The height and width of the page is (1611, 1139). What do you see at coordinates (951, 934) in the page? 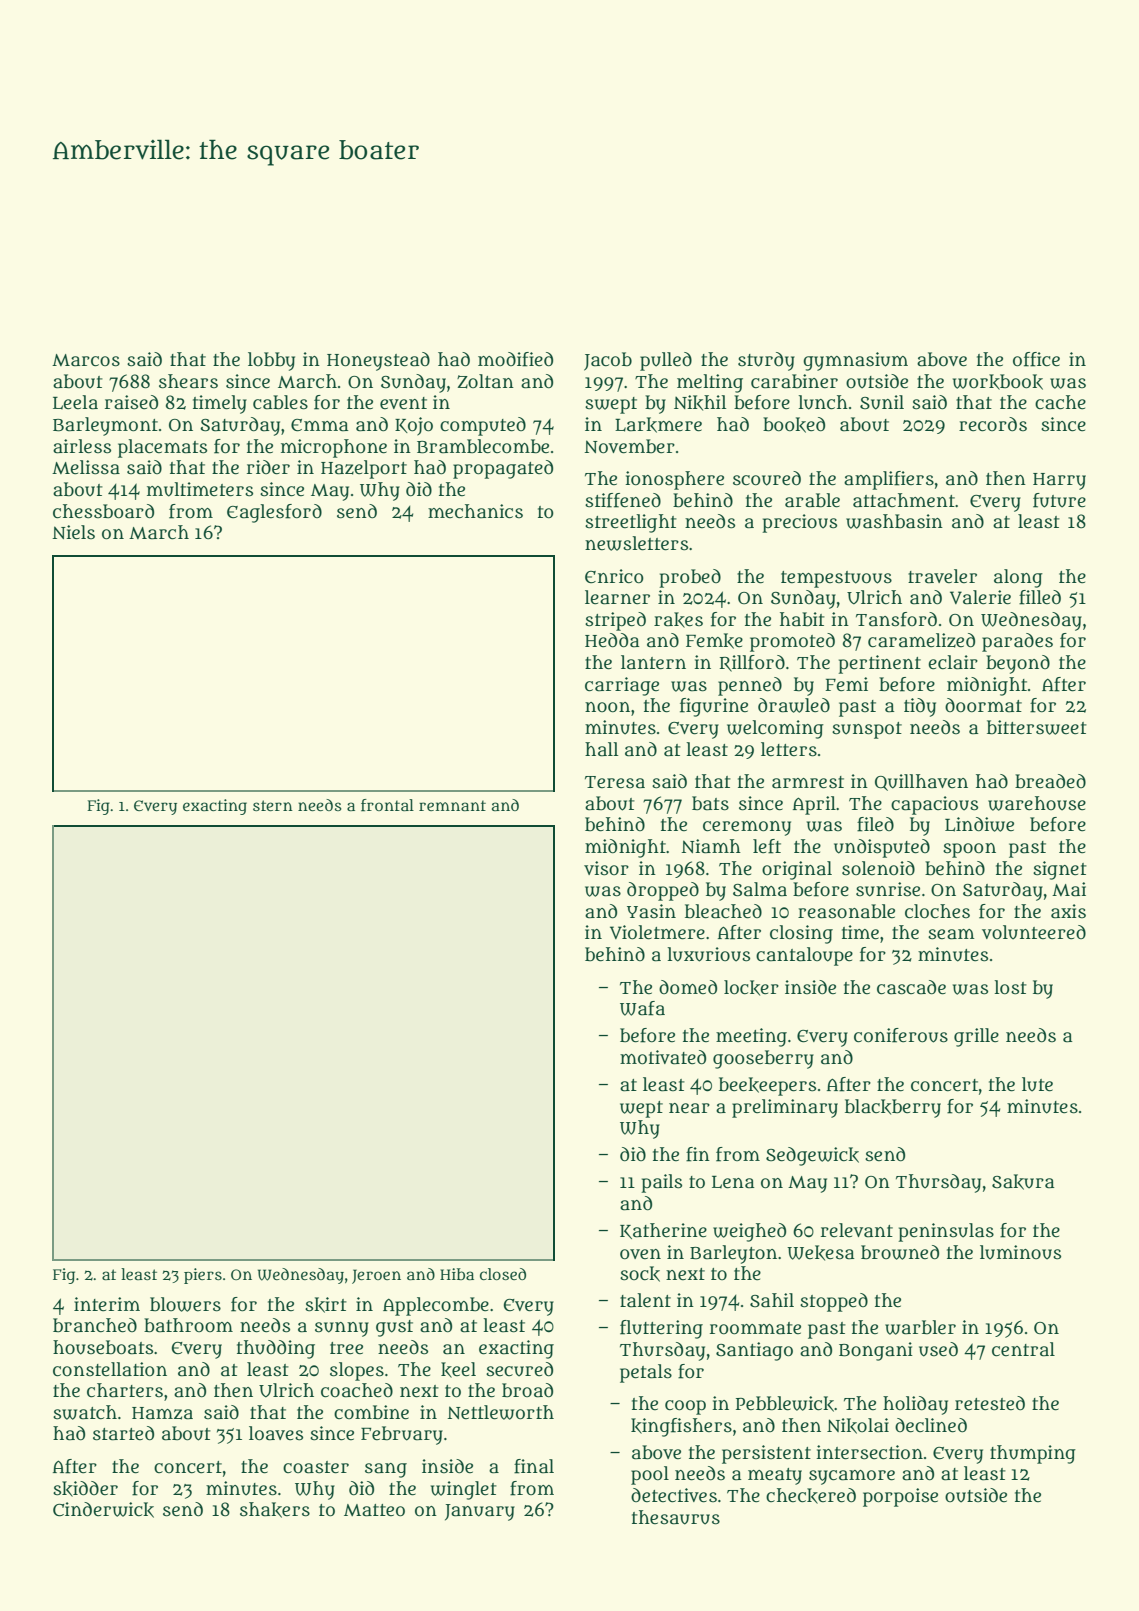
I see `seam` at bounding box center [951, 934].
